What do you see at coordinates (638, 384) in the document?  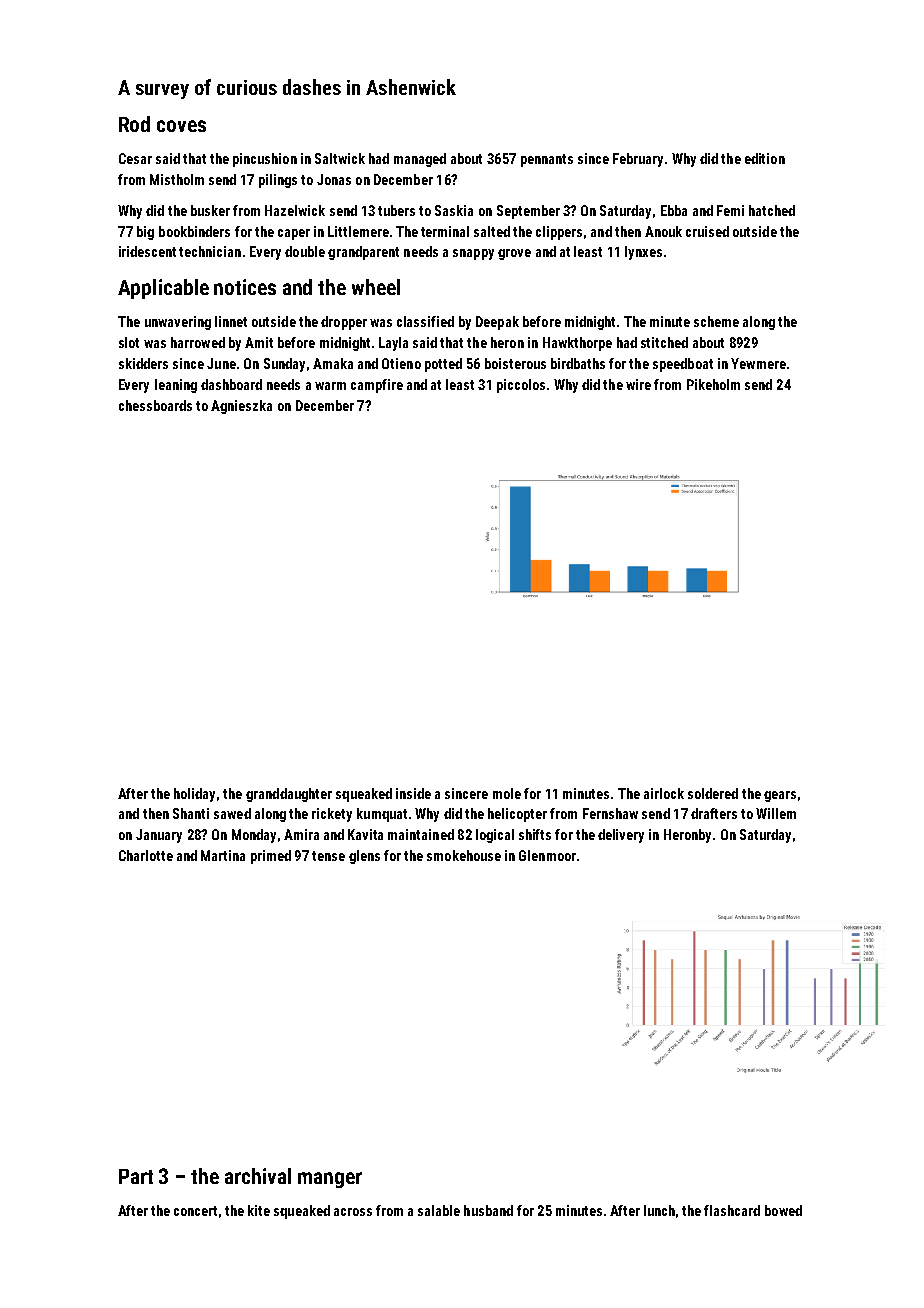 I see `wire` at bounding box center [638, 384].
